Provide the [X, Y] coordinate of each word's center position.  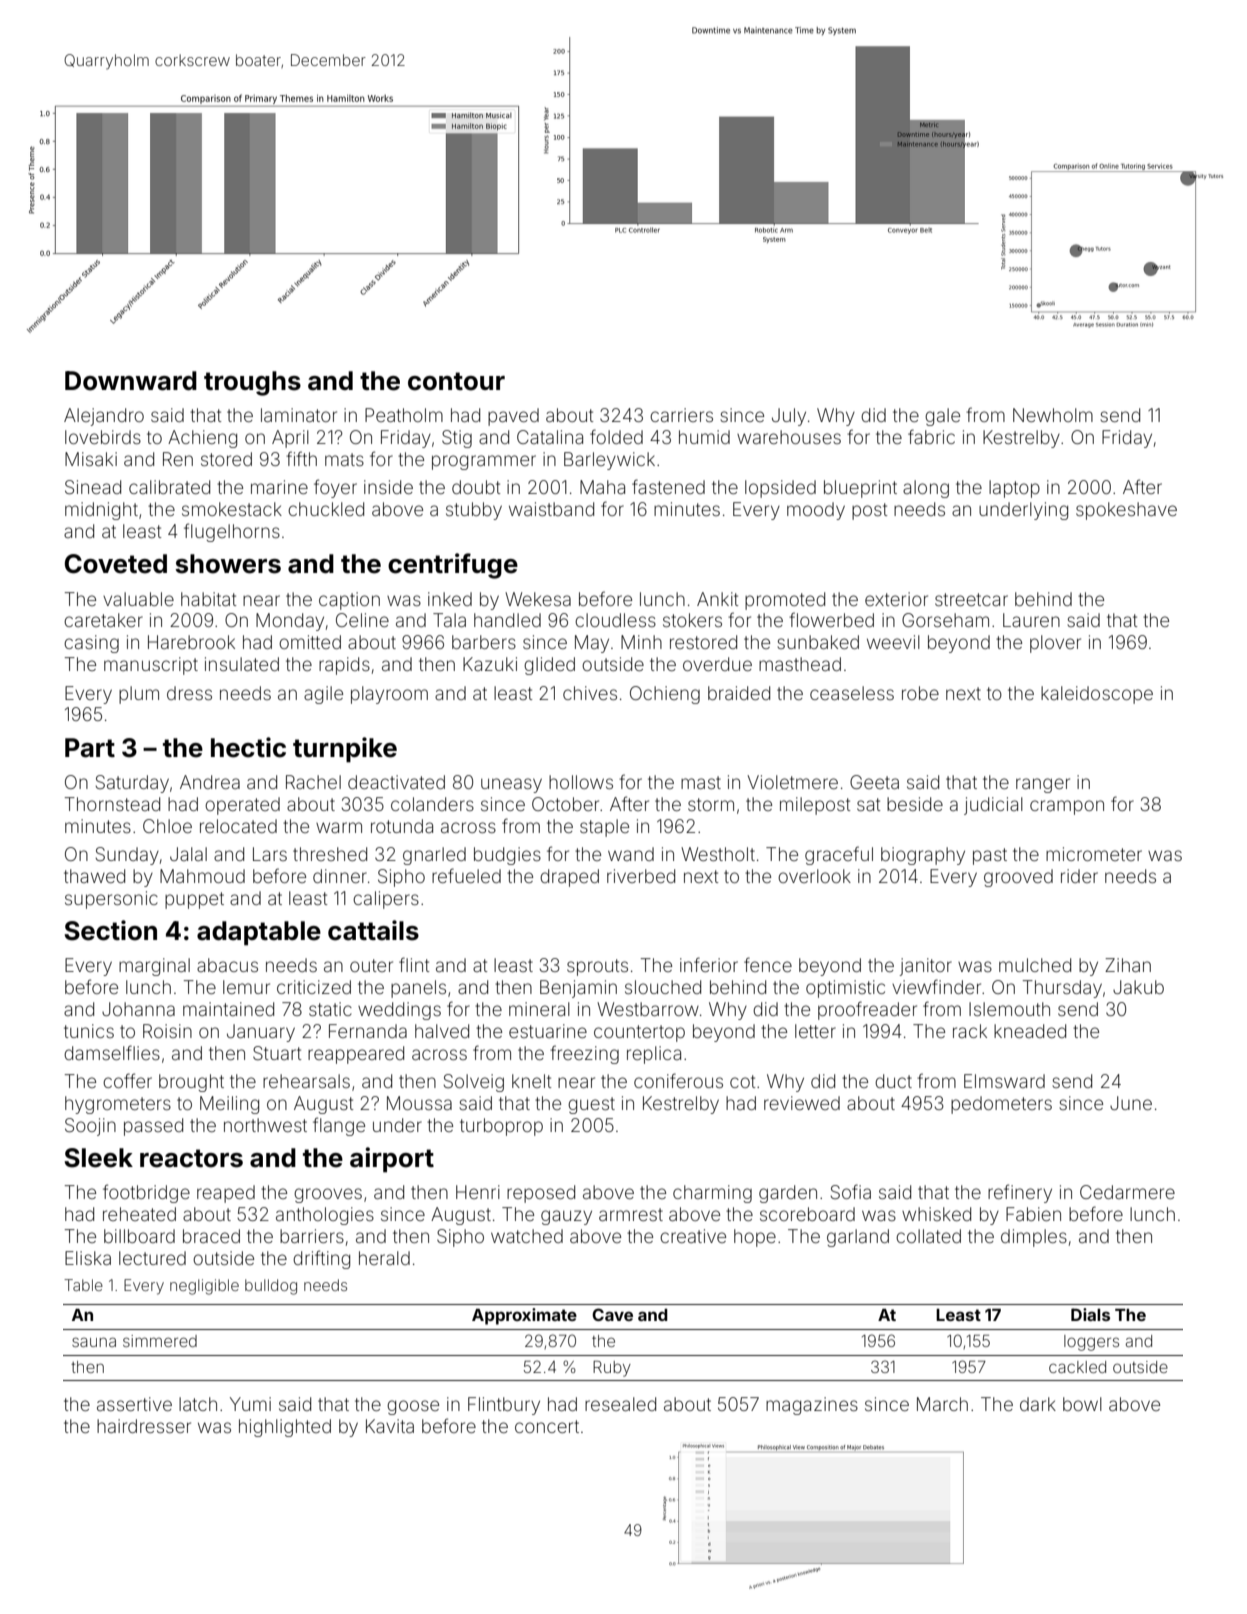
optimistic [845, 989]
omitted [310, 642]
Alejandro [104, 417]
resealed [620, 1404]
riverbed [641, 876]
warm [339, 827]
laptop [1014, 489]
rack [970, 1031]
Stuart [277, 1053]
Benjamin [578, 989]
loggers [1091, 1343]
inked [450, 599]
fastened [668, 486]
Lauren [1031, 620]
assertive [134, 1404]
